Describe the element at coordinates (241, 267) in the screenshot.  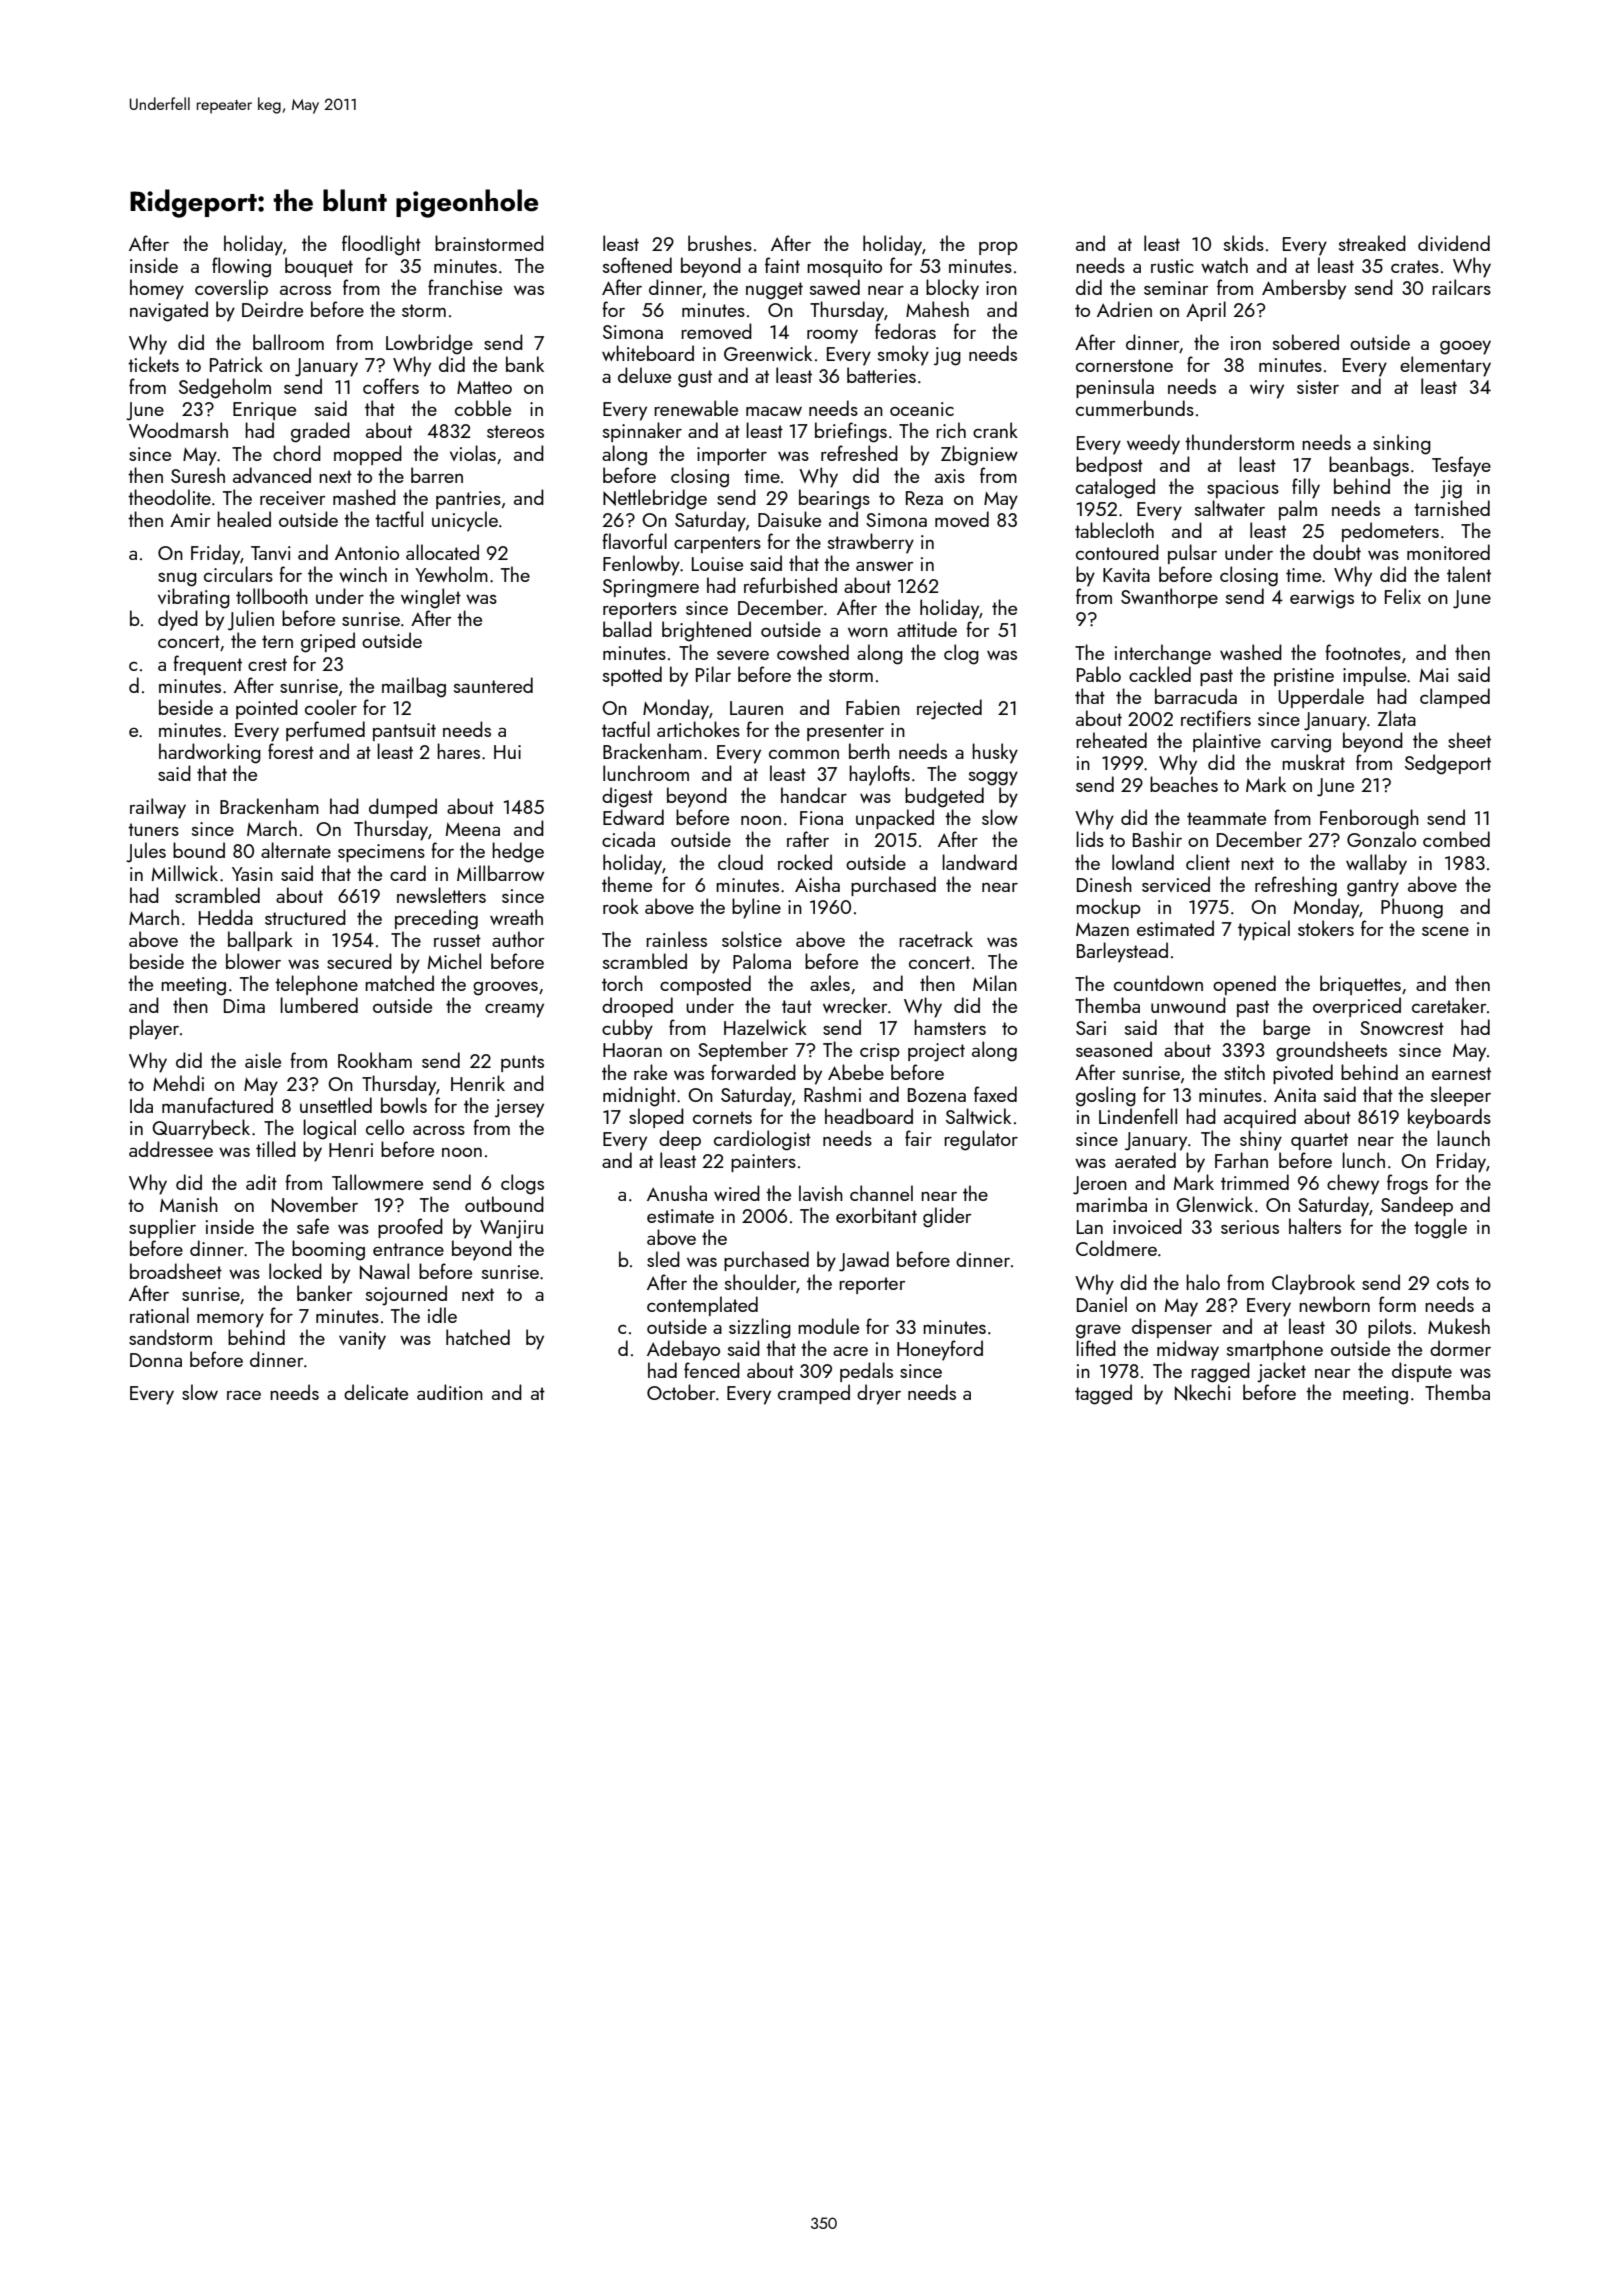
I see `flowing` at that location.
